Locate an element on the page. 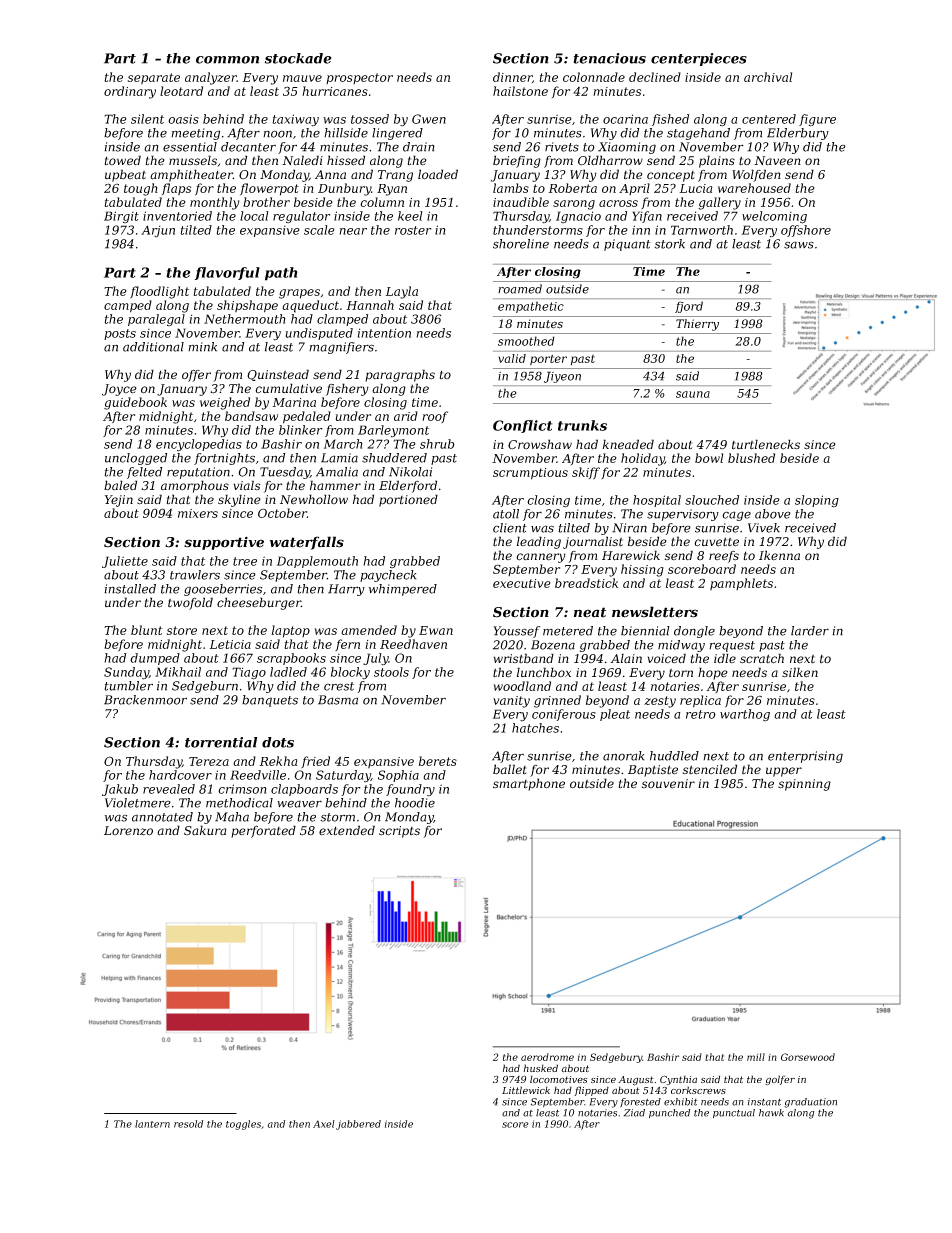 The height and width of the page is (1233, 952). plains is located at coordinates (717, 161).
